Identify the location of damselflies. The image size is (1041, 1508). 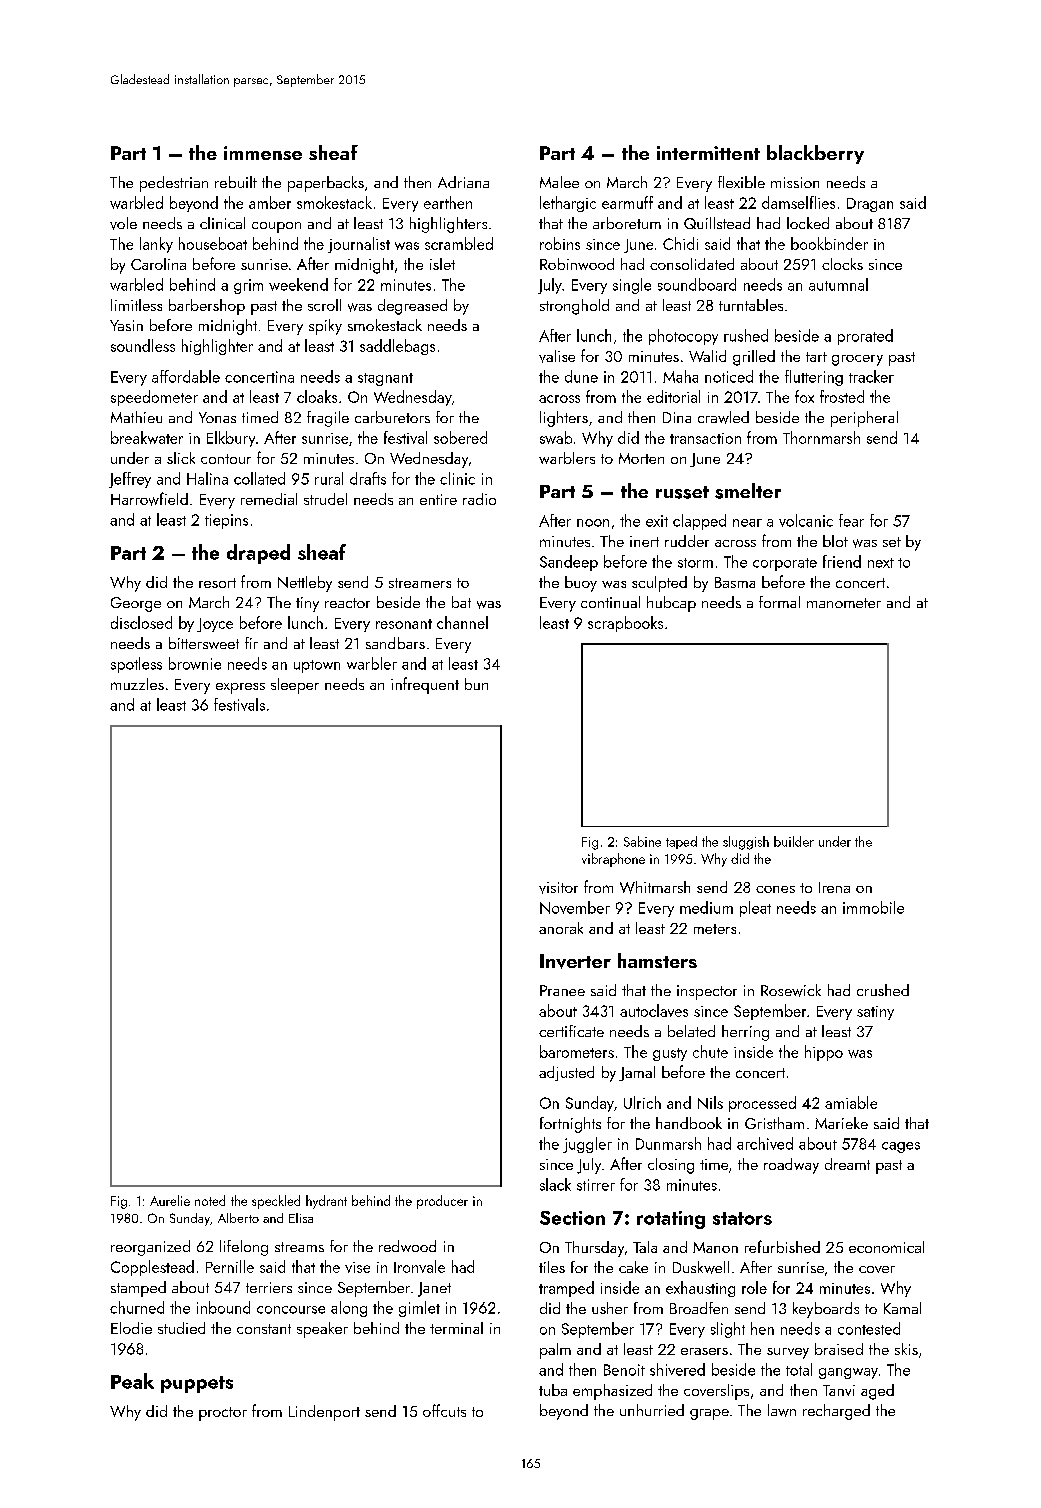
(798, 202).
